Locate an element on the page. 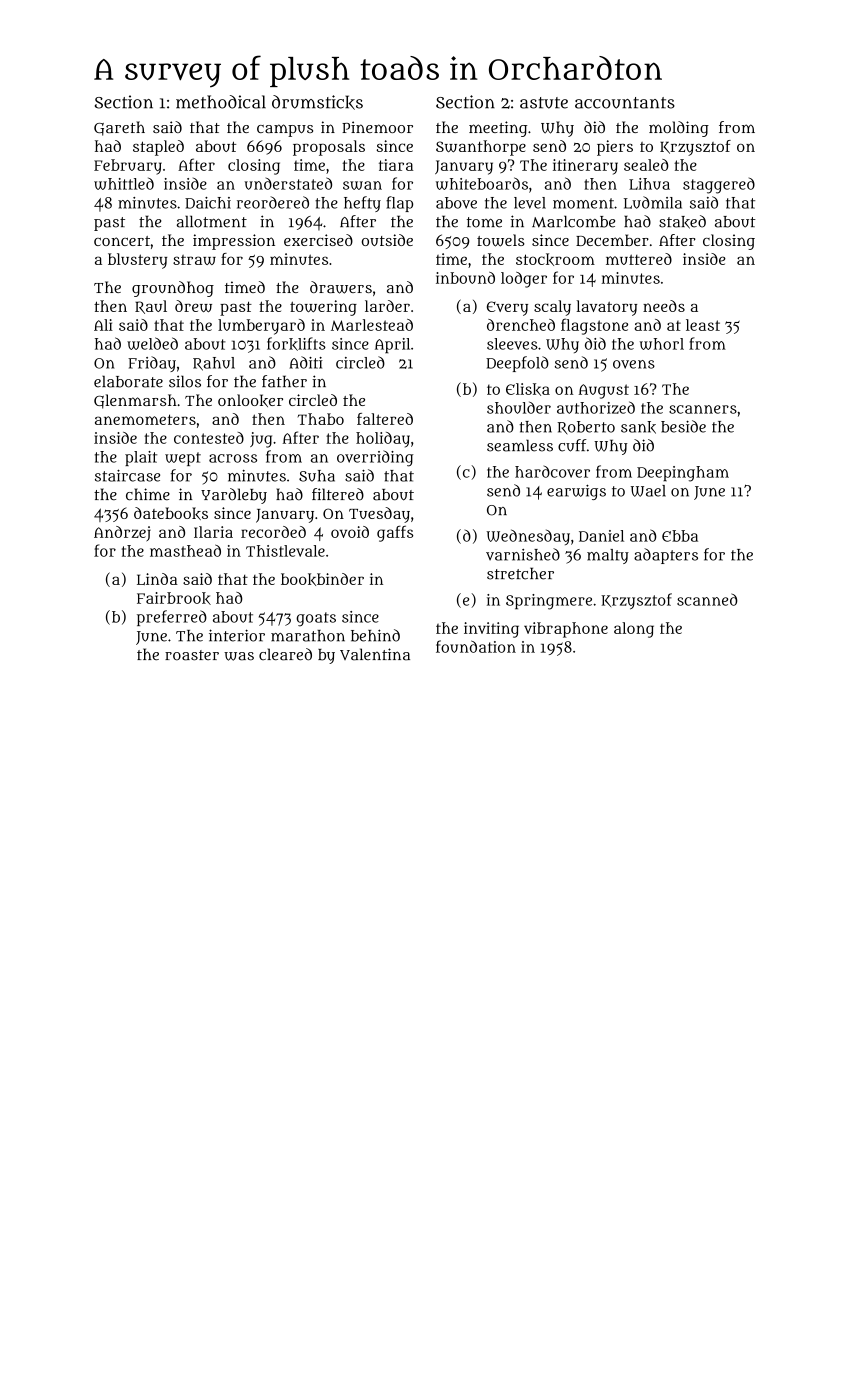 This image has height=1400, width=849. ovens is located at coordinates (634, 364).
